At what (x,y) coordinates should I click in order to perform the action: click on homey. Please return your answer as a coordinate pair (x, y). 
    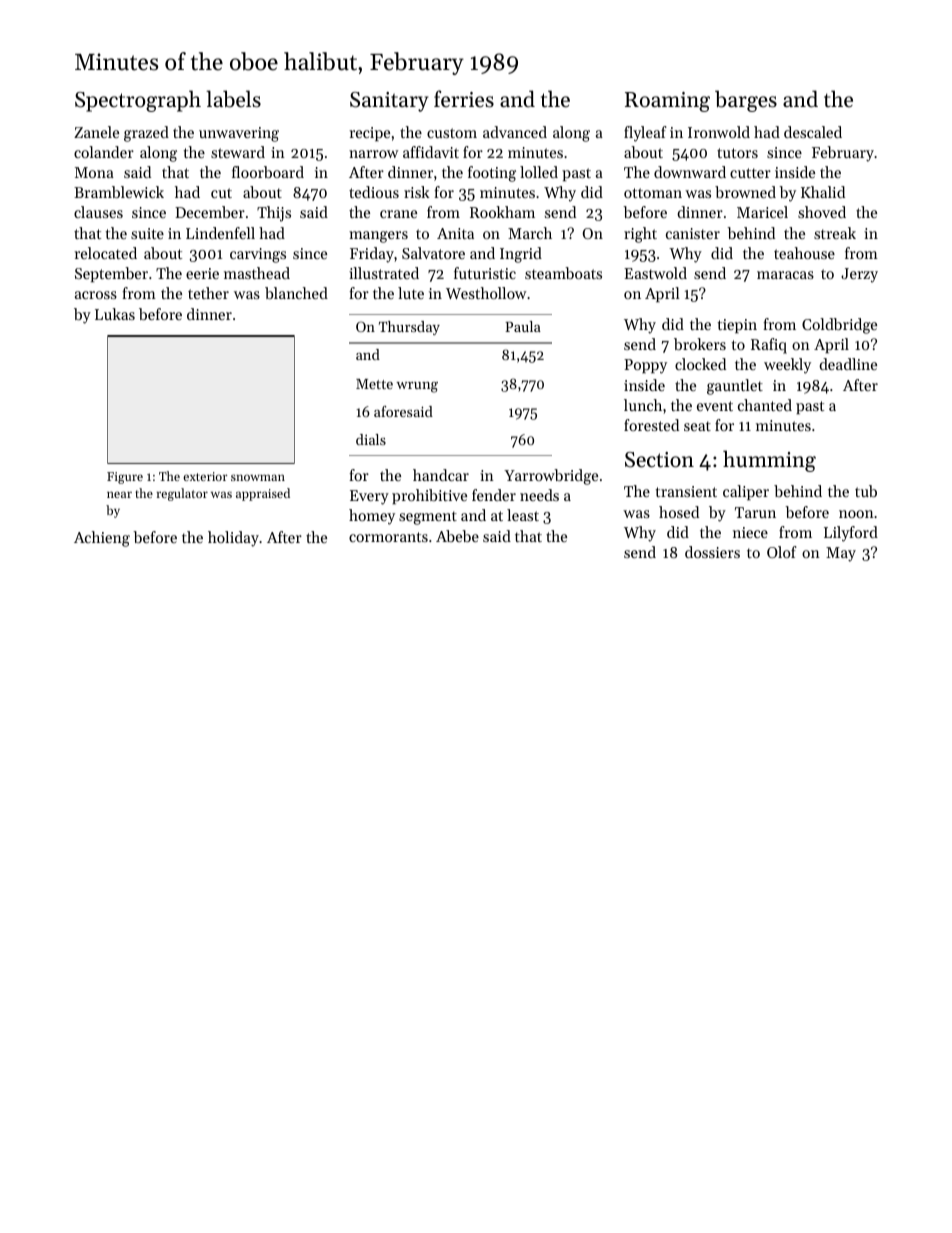
    Looking at the image, I should click on (372, 517).
